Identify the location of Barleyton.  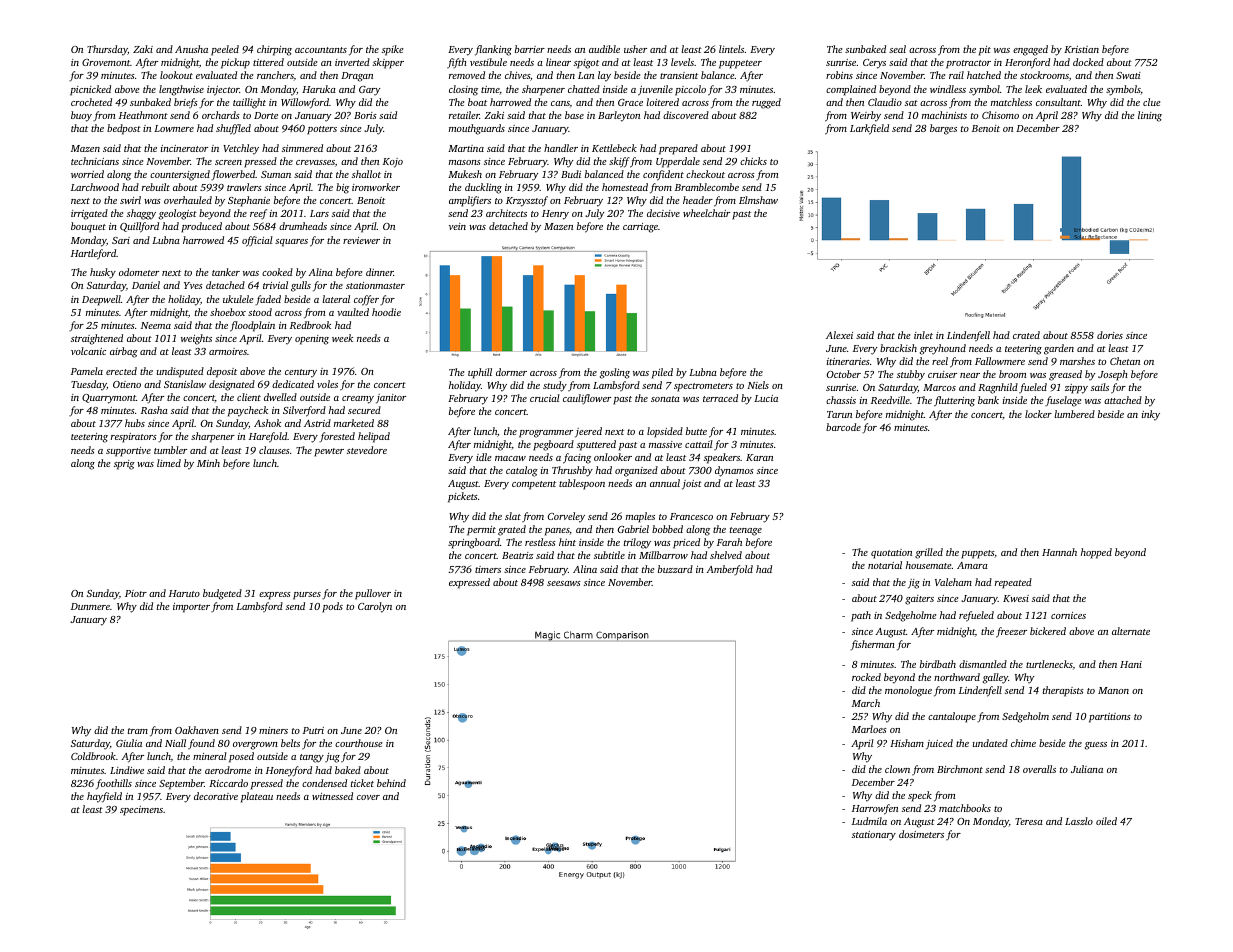
(619, 116).
